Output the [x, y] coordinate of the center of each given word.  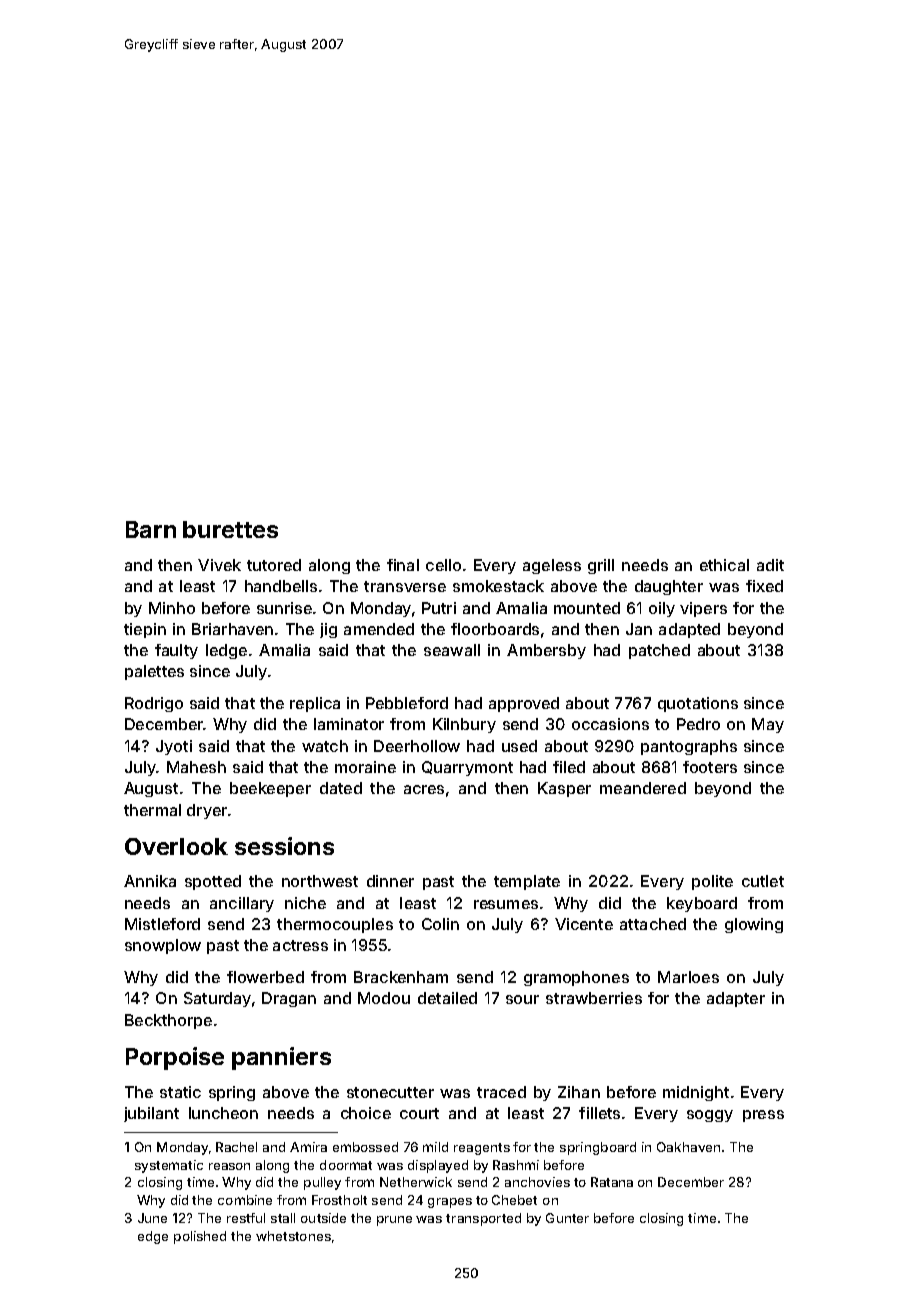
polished [200, 1237]
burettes [230, 529]
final [403, 565]
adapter [736, 999]
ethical [724, 565]
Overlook [176, 846]
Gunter [567, 1218]
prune [394, 1221]
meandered [643, 788]
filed [569, 767]
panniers [281, 1058]
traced [501, 1092]
